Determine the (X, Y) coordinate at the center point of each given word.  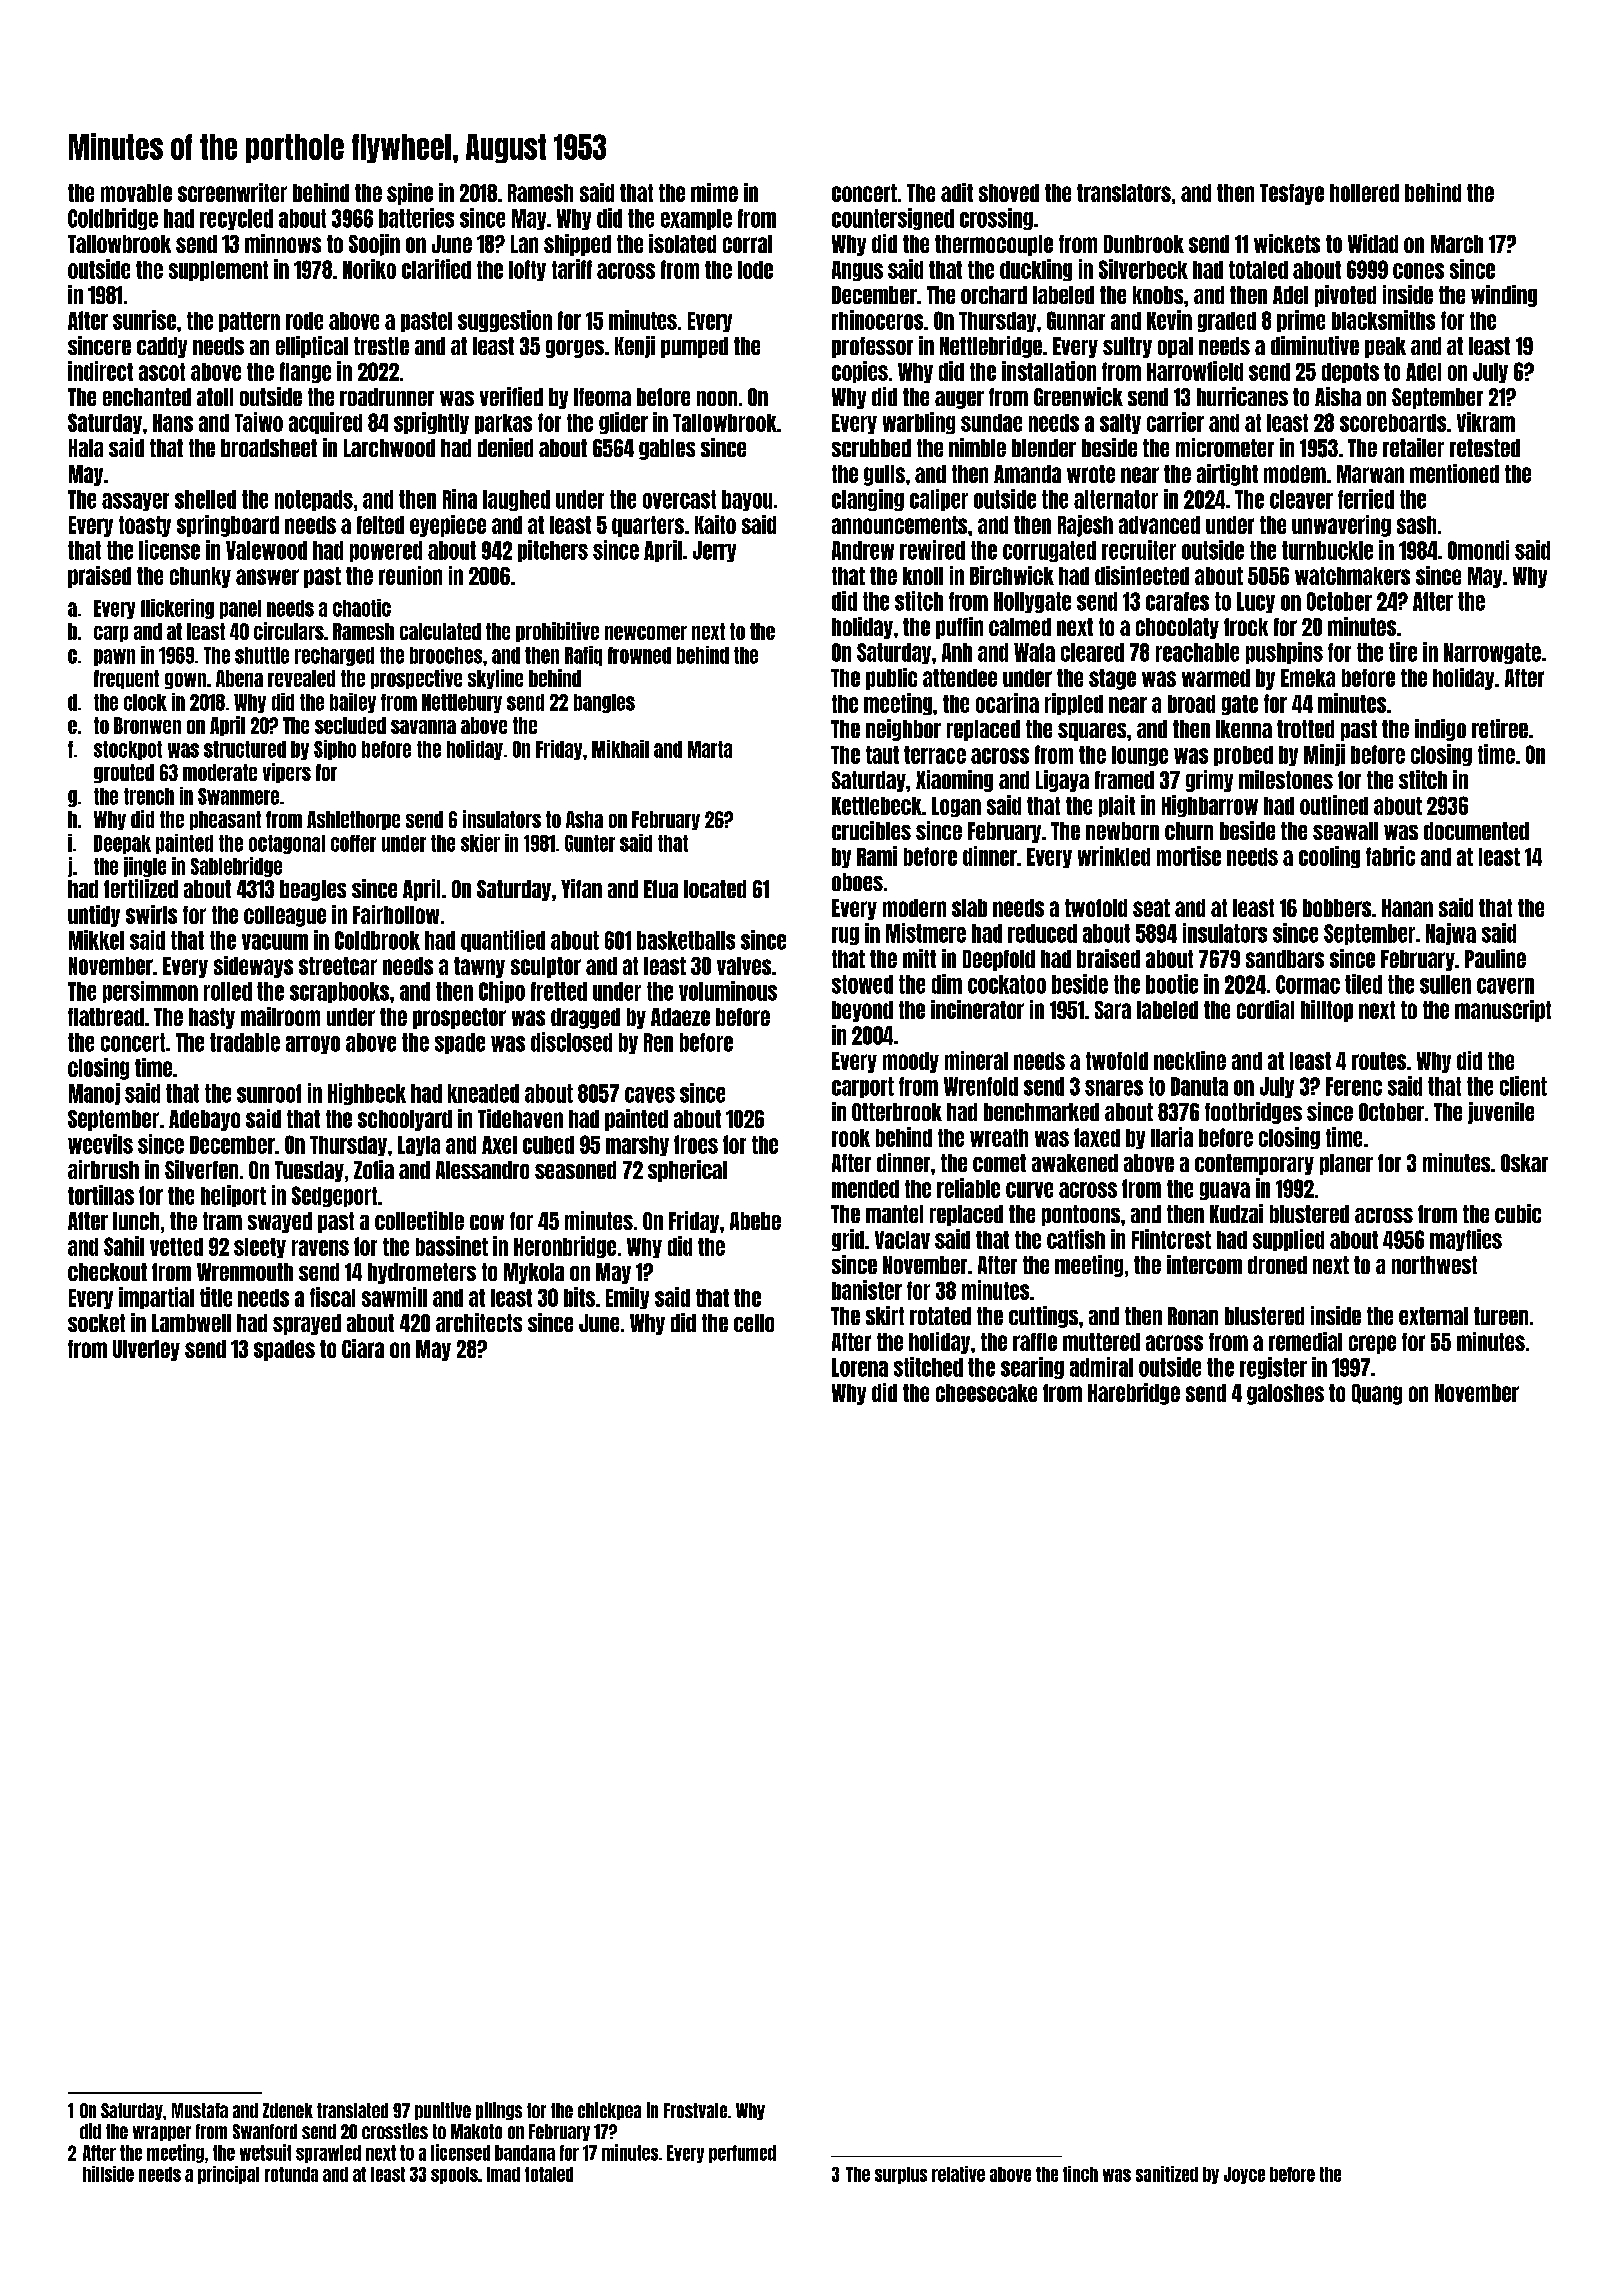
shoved (1009, 193)
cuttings (1043, 1317)
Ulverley (146, 1350)
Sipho (335, 750)
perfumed (742, 2154)
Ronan (1193, 1316)
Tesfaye (1292, 194)
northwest (1434, 1265)
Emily (627, 1298)
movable (136, 193)
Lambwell (191, 1323)
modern (914, 908)
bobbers (1337, 908)
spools (454, 2175)
